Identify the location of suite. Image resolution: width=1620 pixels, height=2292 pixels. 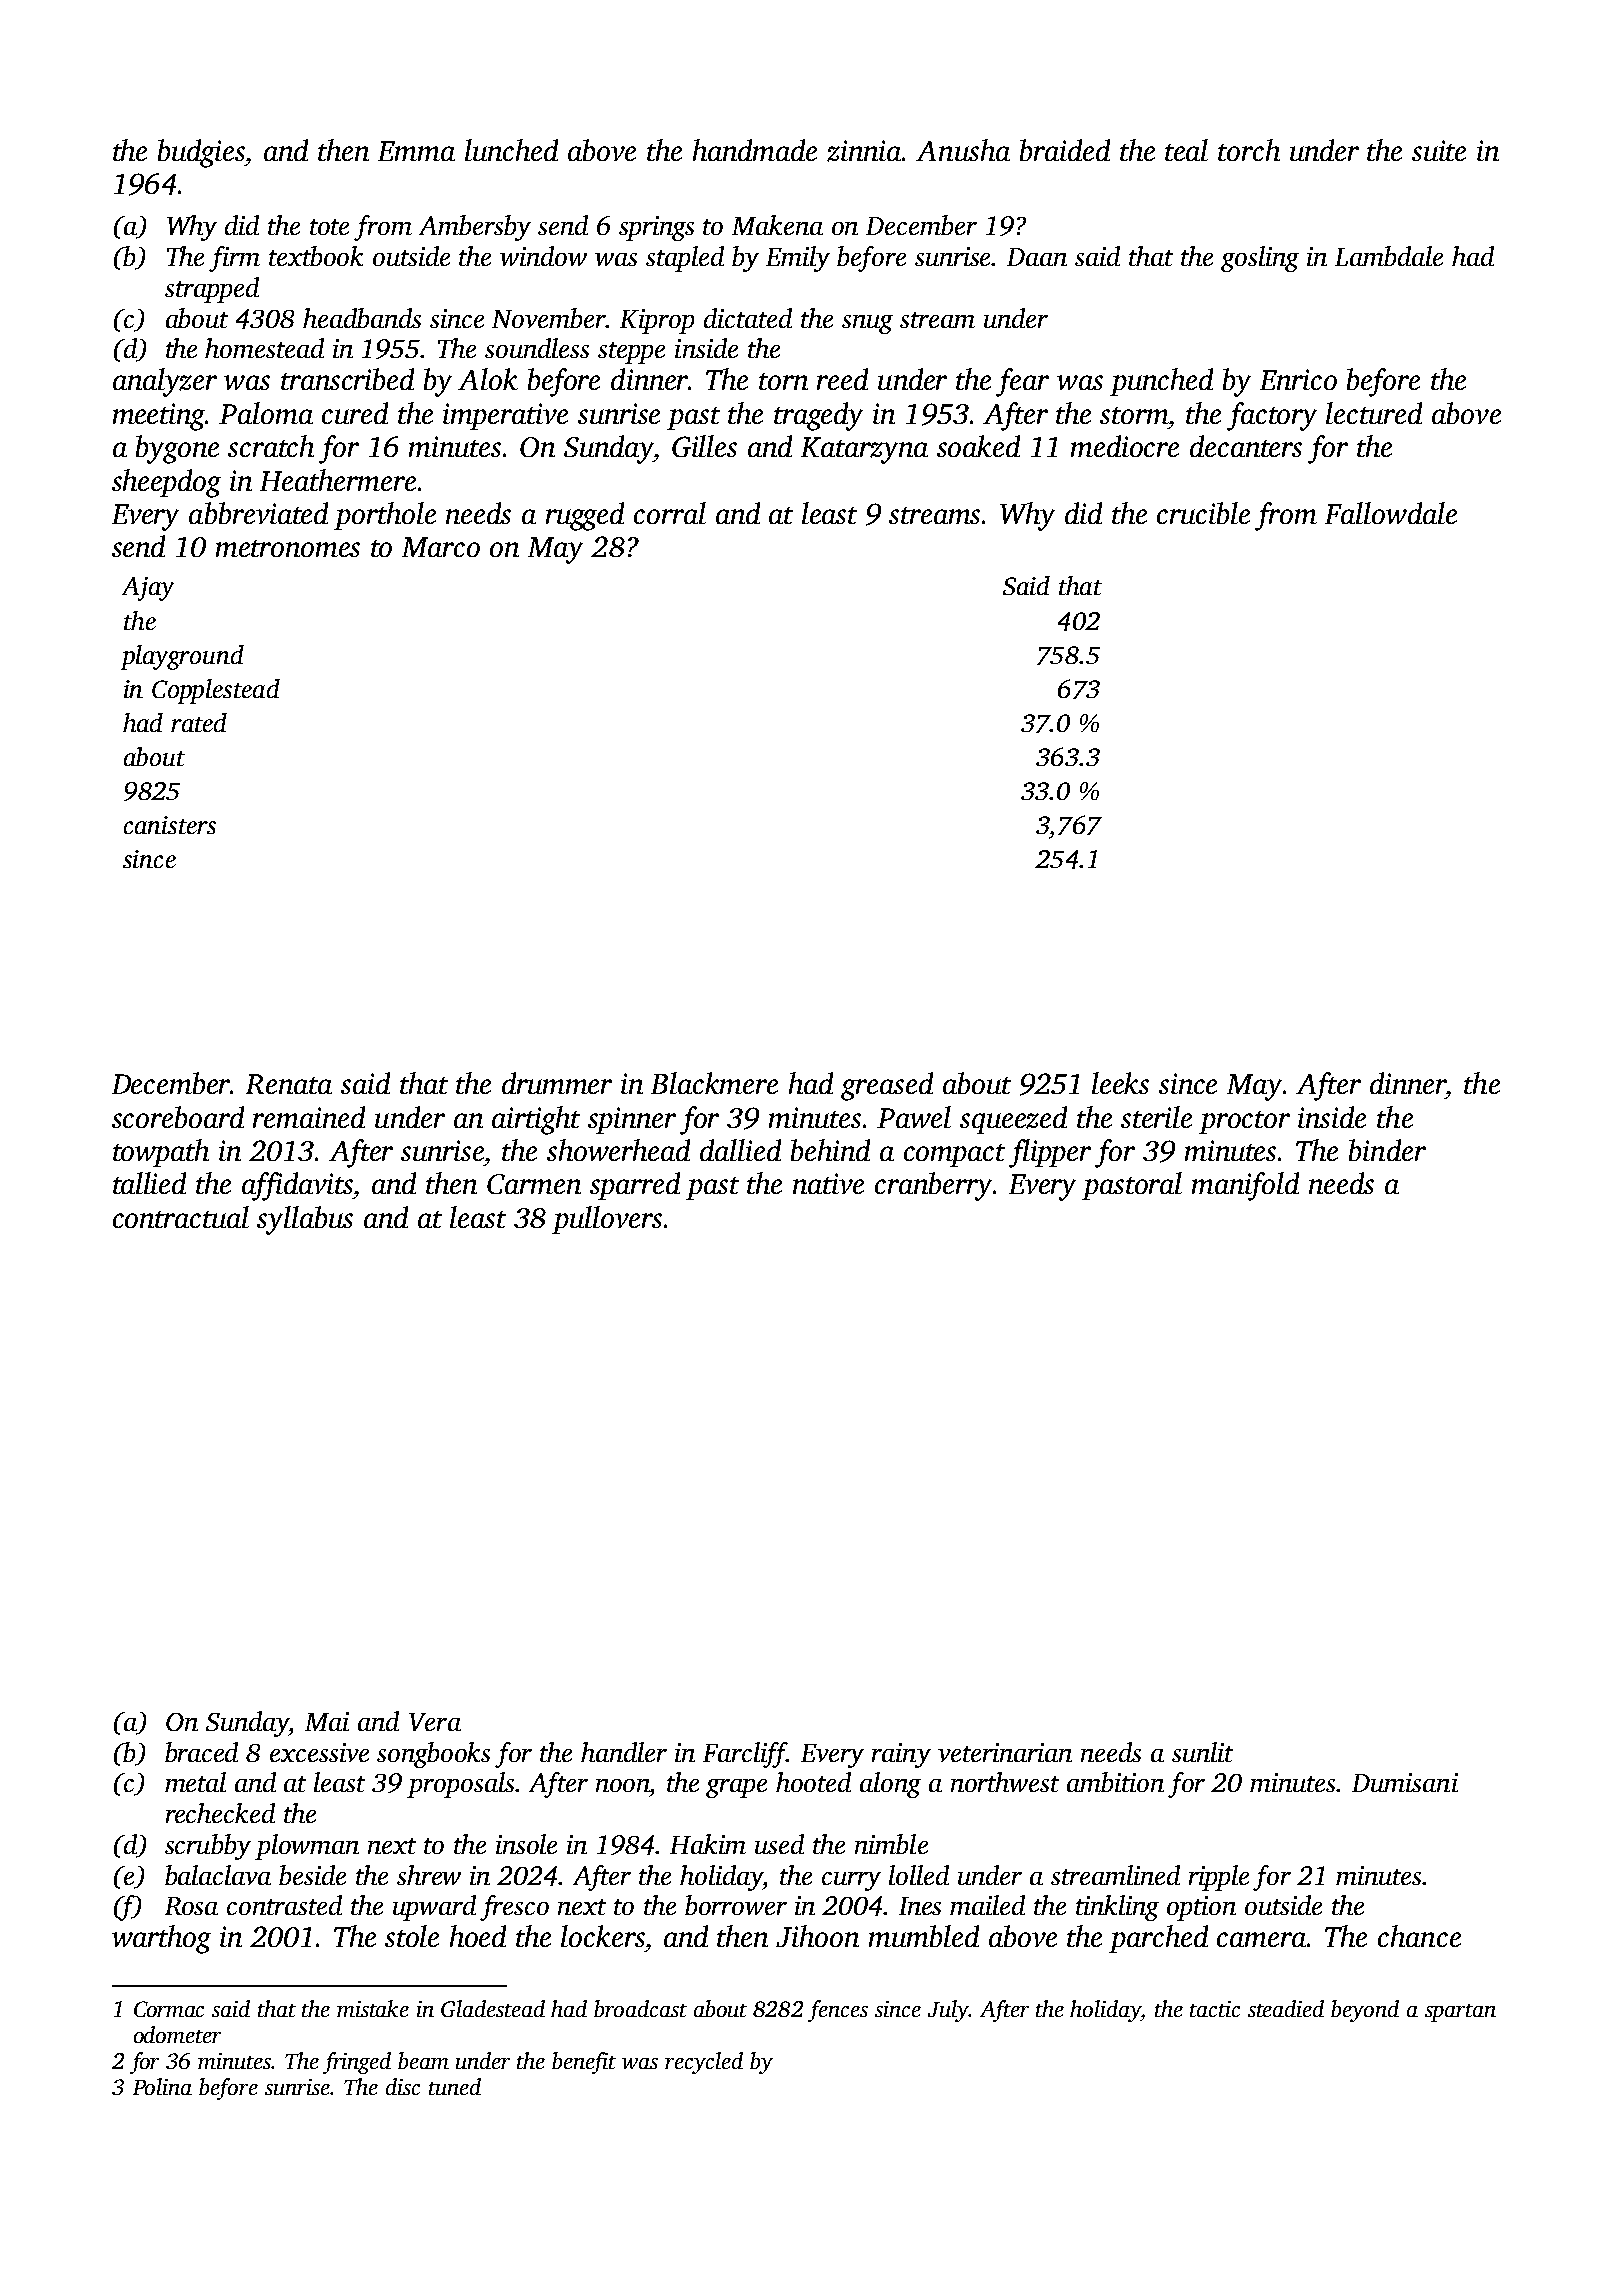
(1439, 150).
